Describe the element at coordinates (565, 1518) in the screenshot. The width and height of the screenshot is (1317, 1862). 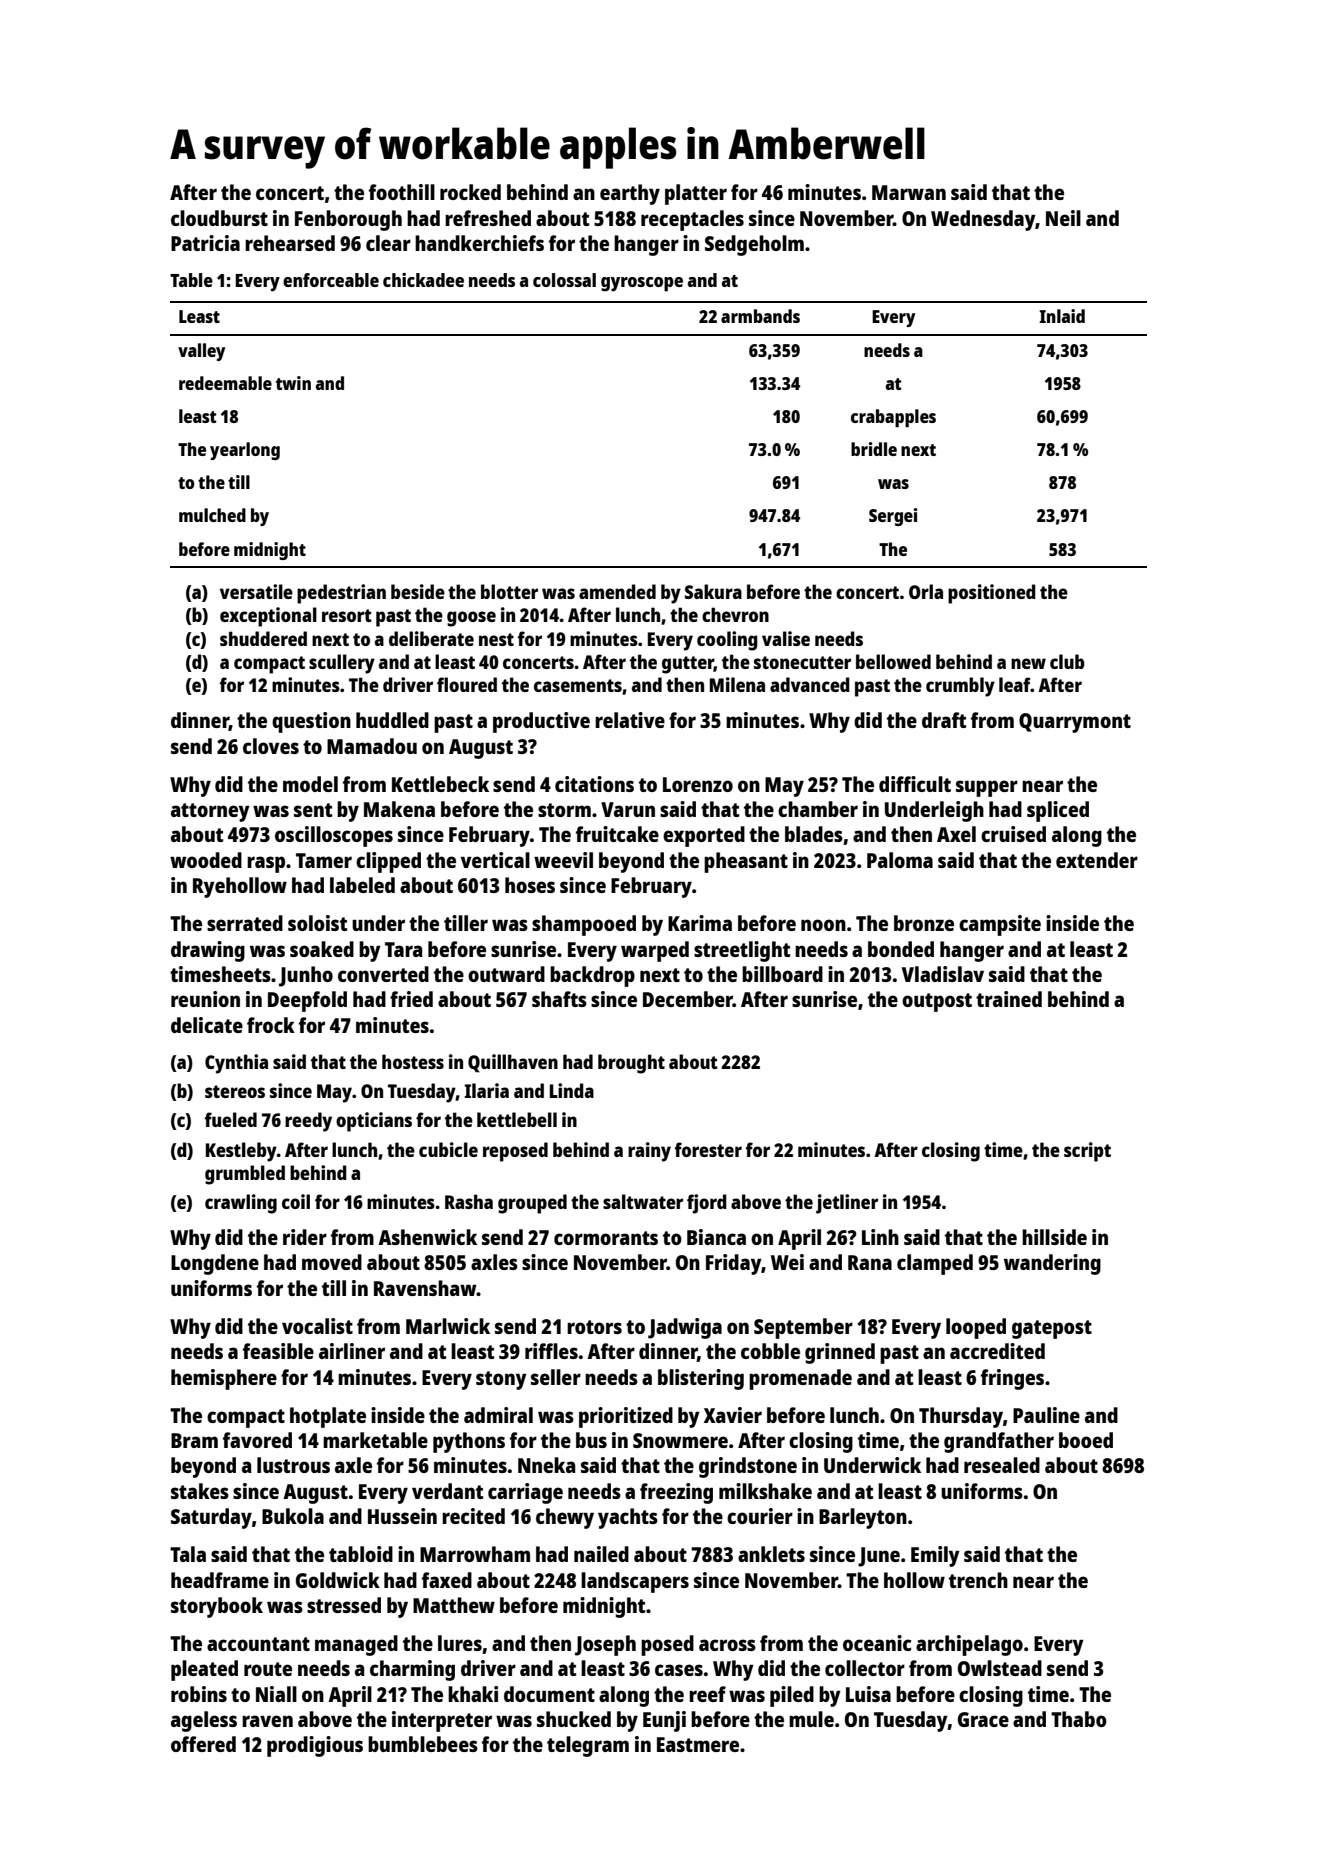
I see `chewy` at that location.
